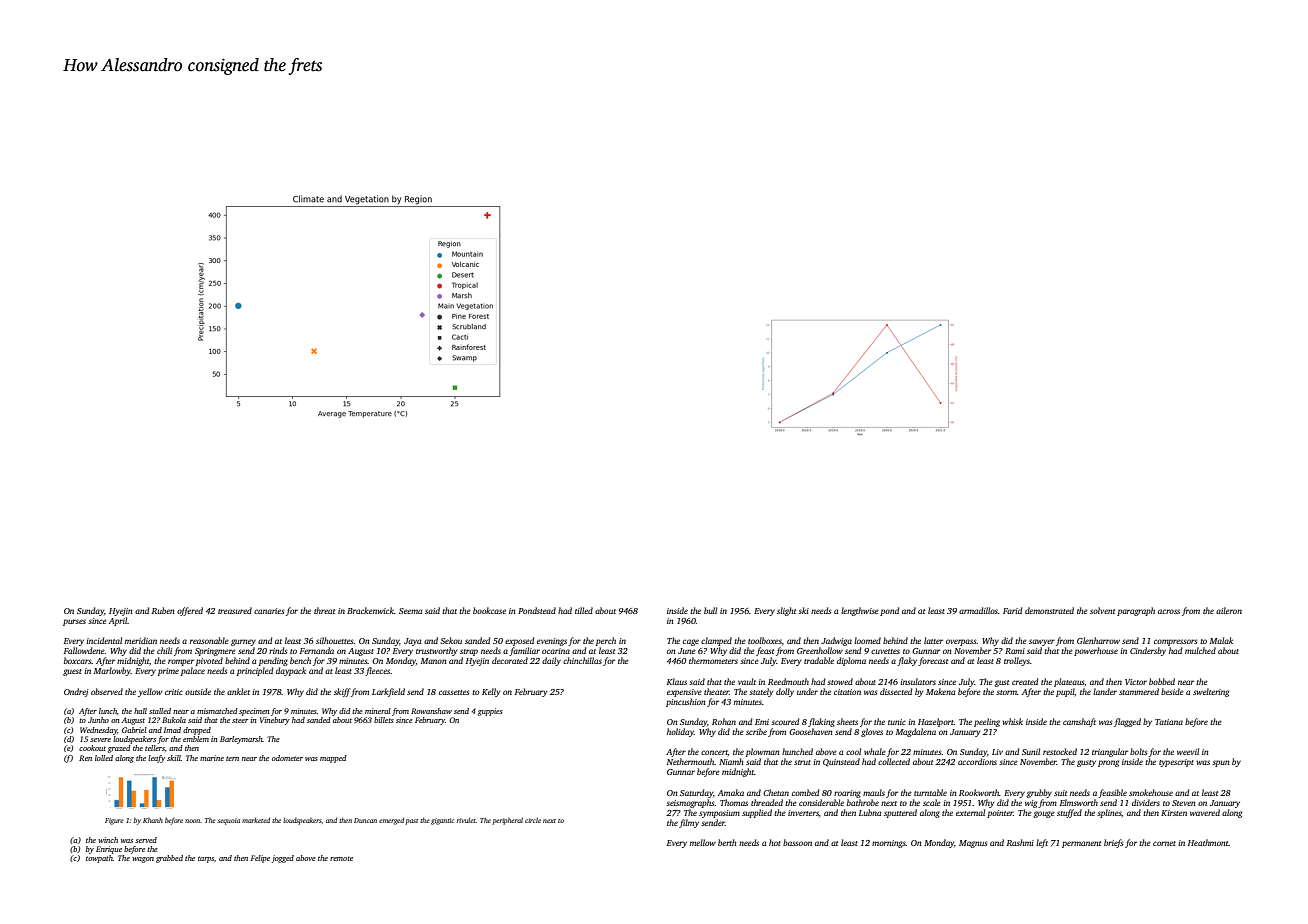 The image size is (1308, 924). Describe the element at coordinates (275, 721) in the image. I see `Vinebury` at that location.
